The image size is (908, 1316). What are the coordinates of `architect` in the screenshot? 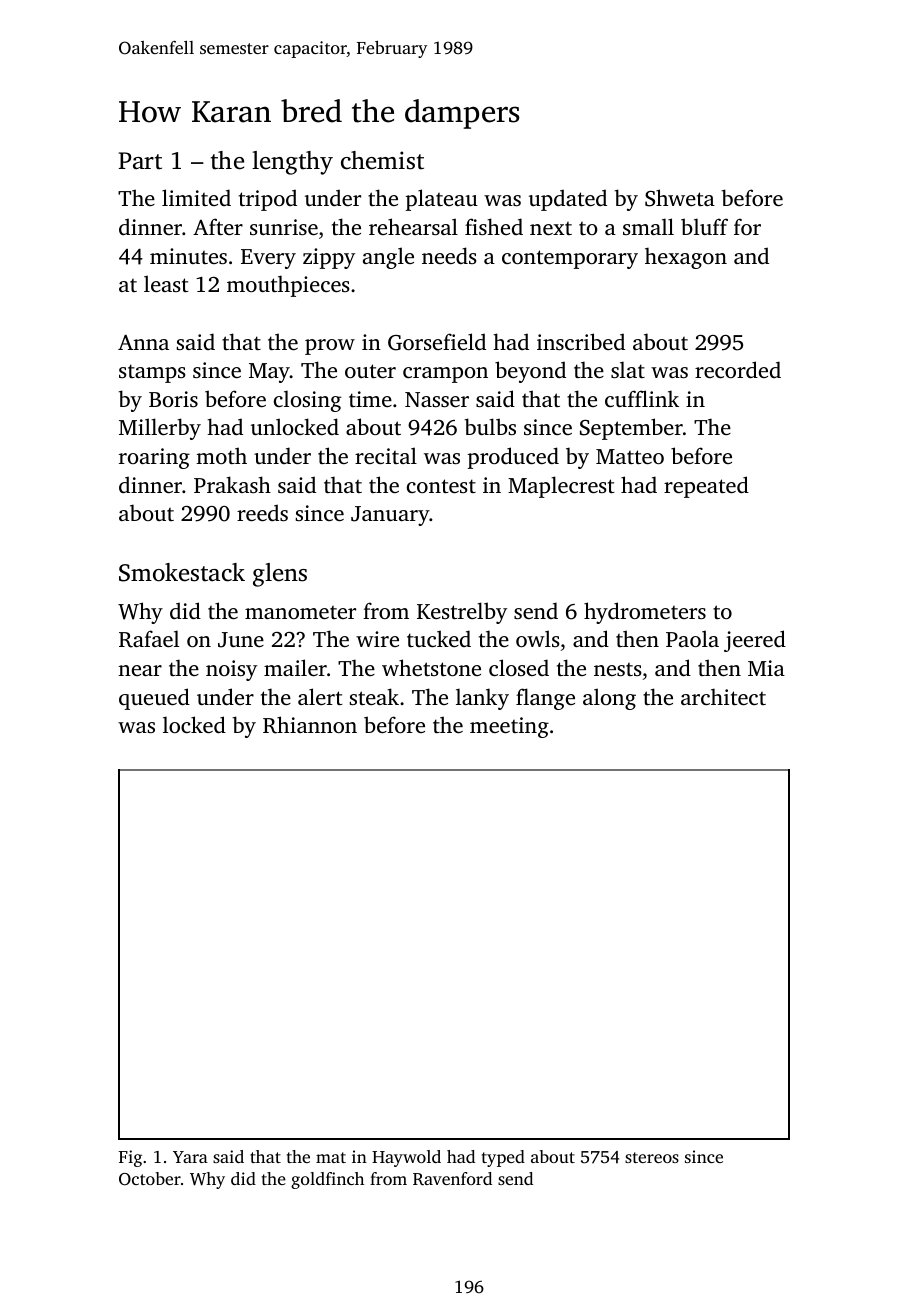 It's located at (723, 696).
